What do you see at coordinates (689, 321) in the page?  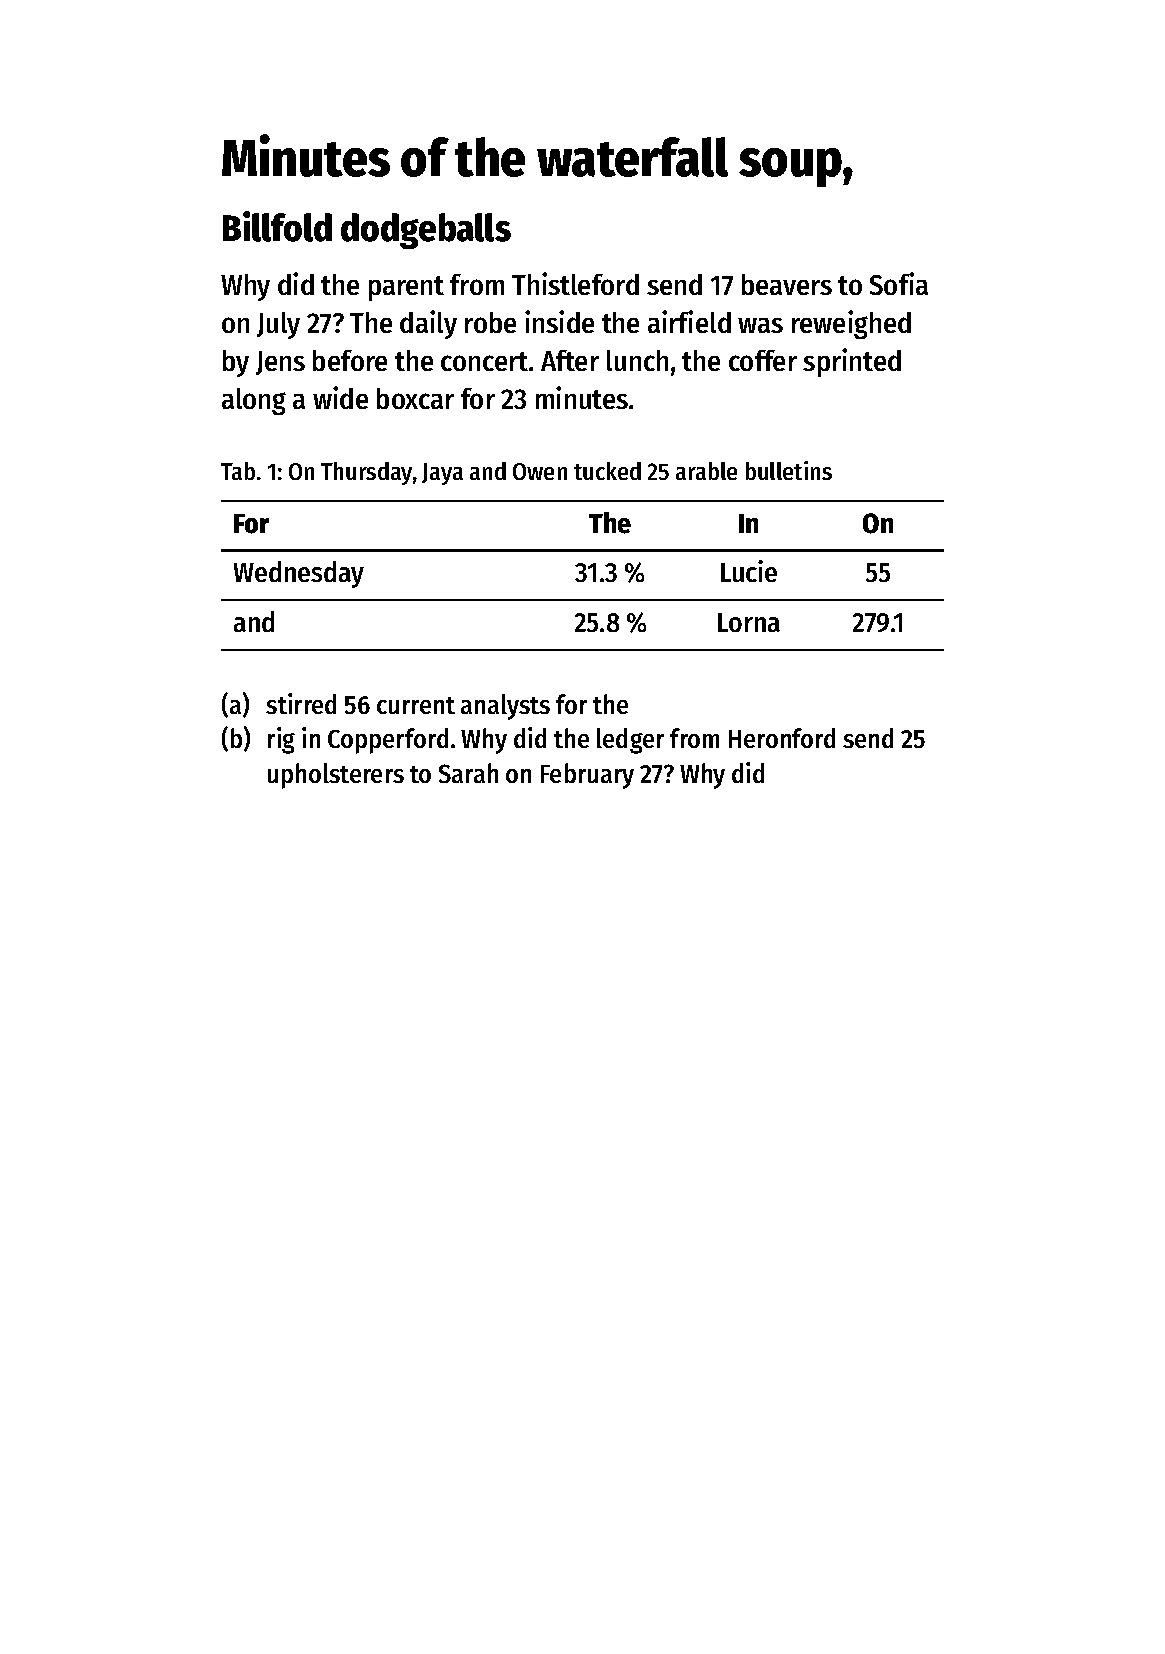 I see `airfield` at bounding box center [689, 321].
